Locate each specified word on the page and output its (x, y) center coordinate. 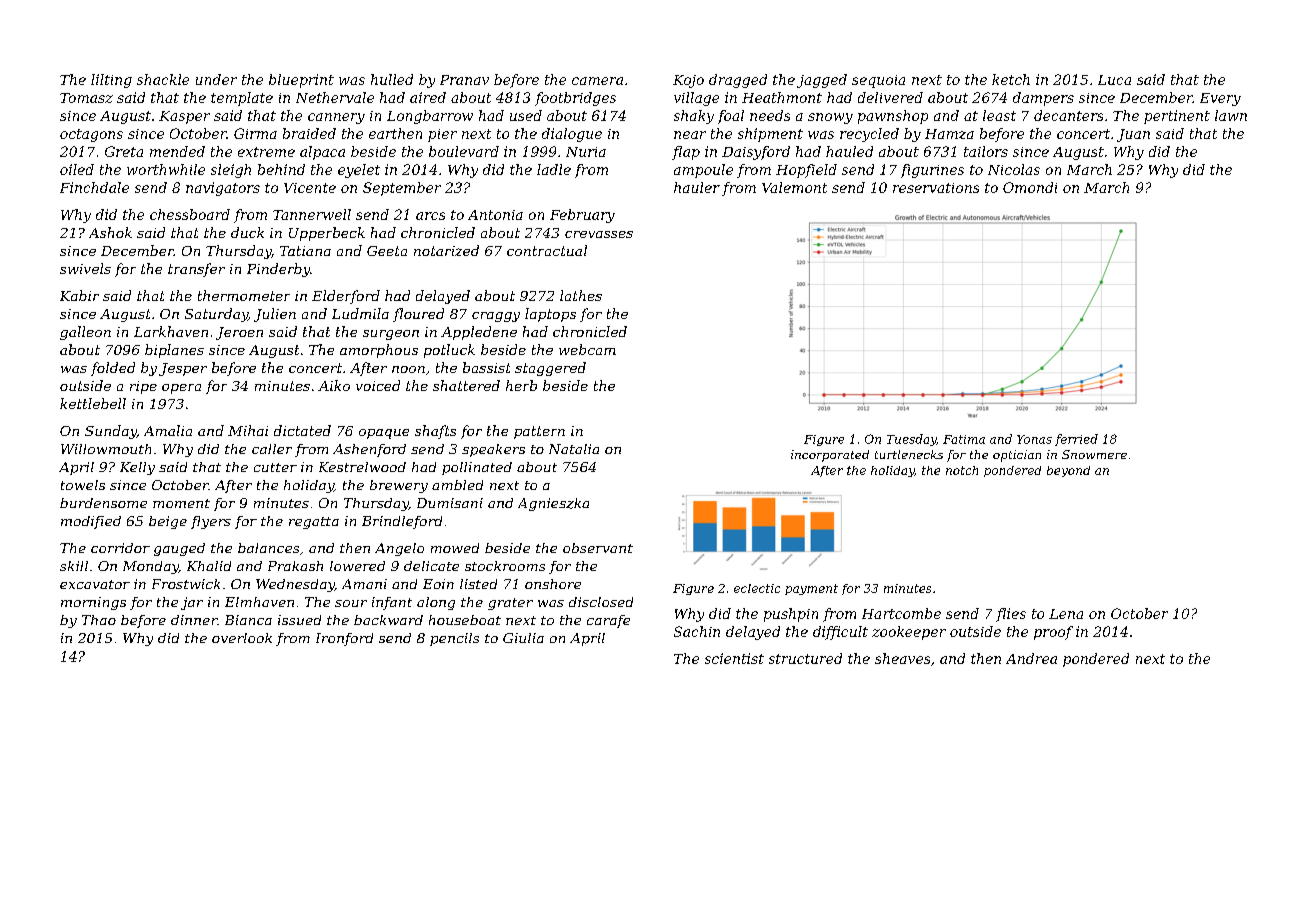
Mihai (248, 430)
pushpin (791, 615)
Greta (124, 151)
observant (598, 548)
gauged (179, 549)
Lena (1066, 614)
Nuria (586, 152)
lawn (1231, 115)
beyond (1068, 471)
